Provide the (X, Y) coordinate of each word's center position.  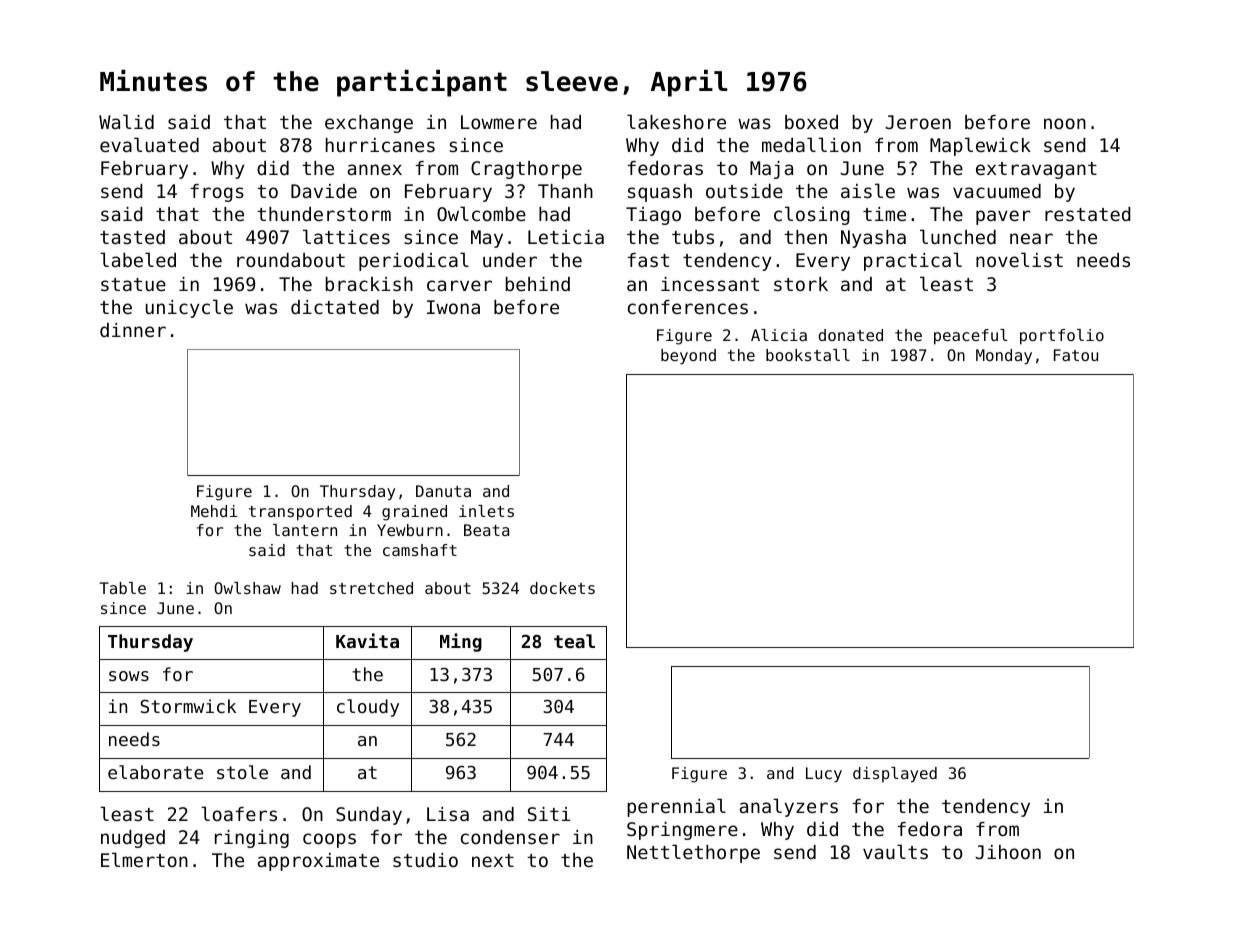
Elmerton (144, 859)
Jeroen (918, 122)
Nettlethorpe (693, 853)
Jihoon (1008, 852)
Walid (126, 121)
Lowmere (499, 122)
